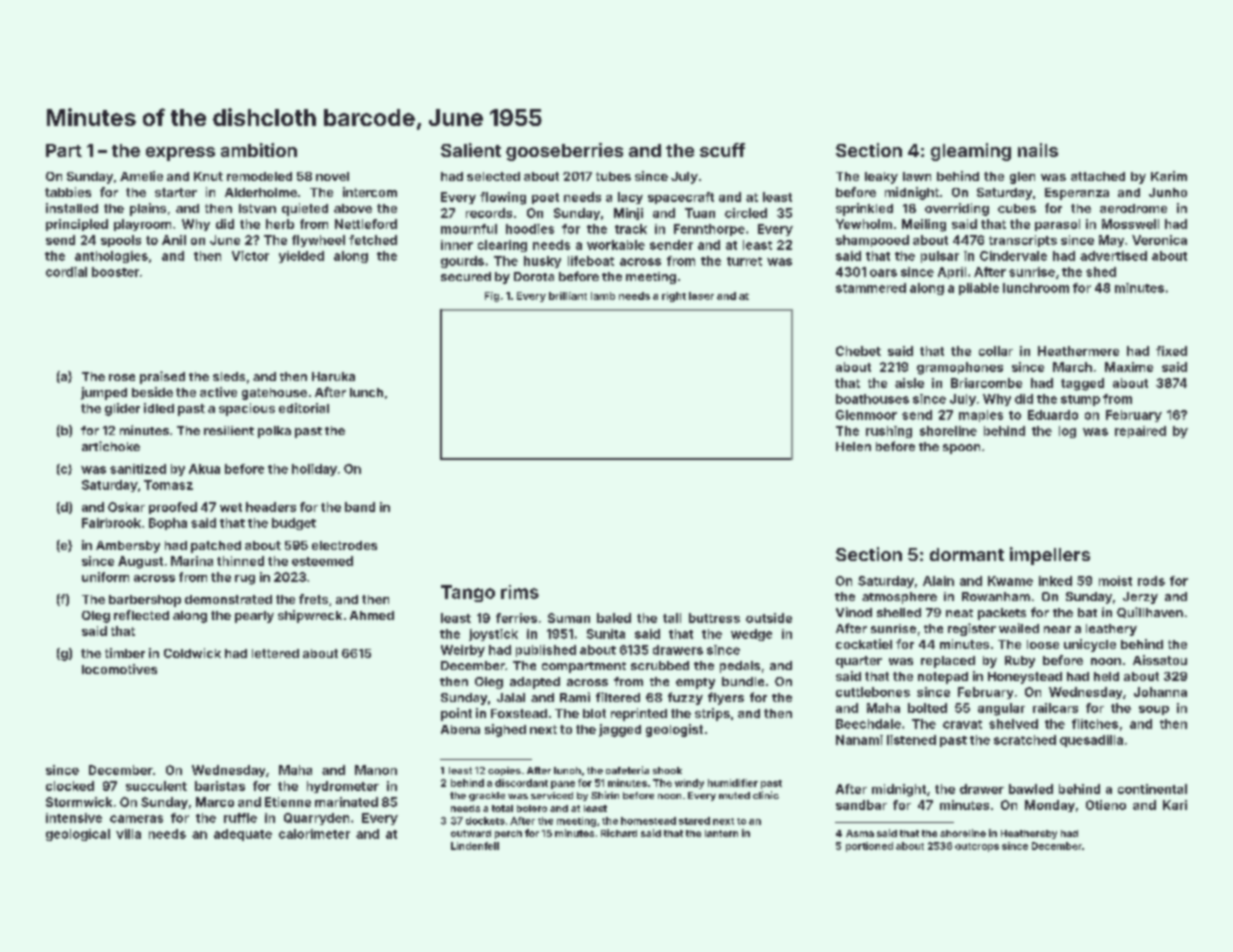 Image resolution: width=1233 pixels, height=952 pixels. What do you see at coordinates (304, 408) in the page?
I see `editorial` at bounding box center [304, 408].
